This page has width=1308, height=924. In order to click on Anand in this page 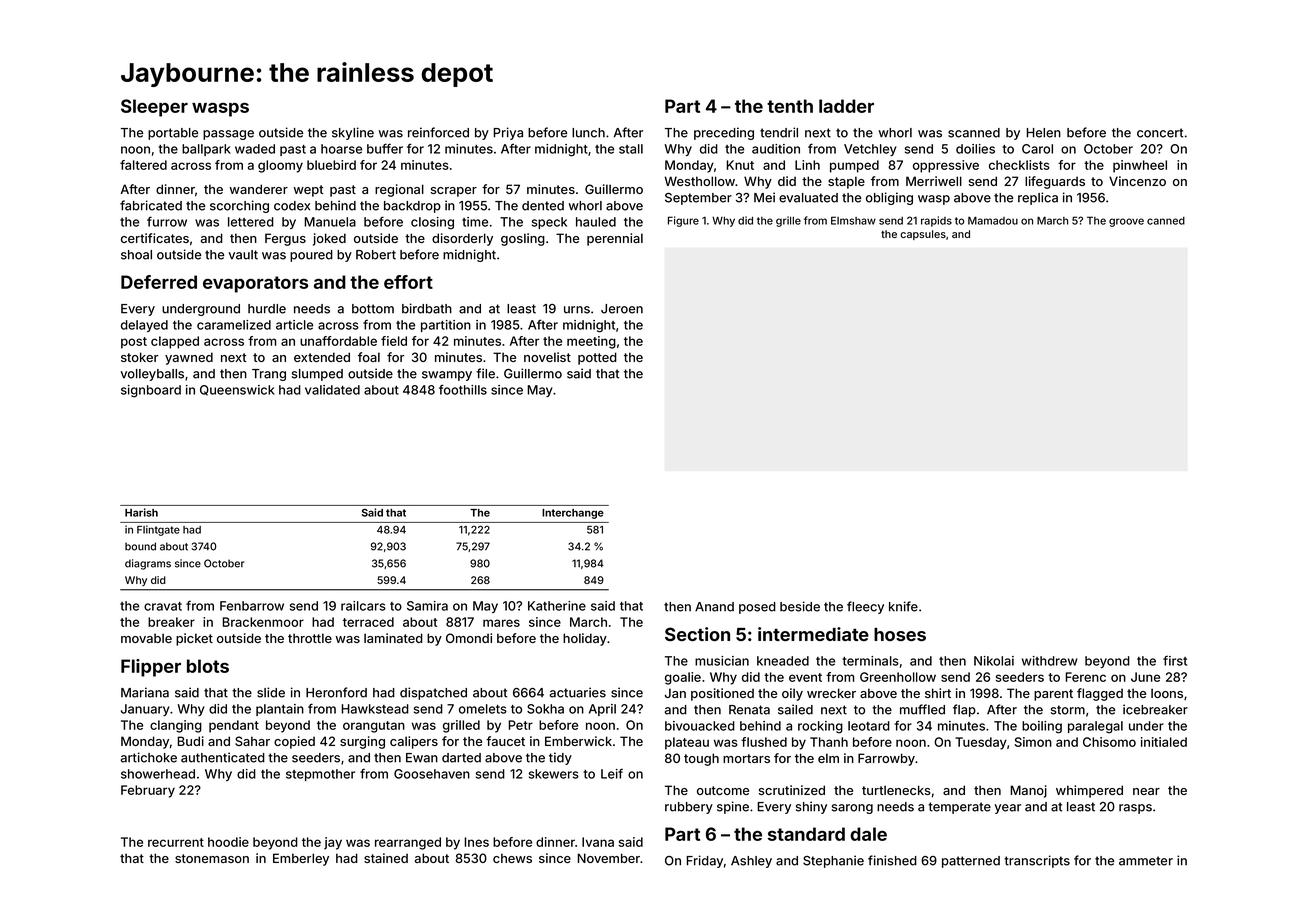, I will do `click(714, 607)`.
